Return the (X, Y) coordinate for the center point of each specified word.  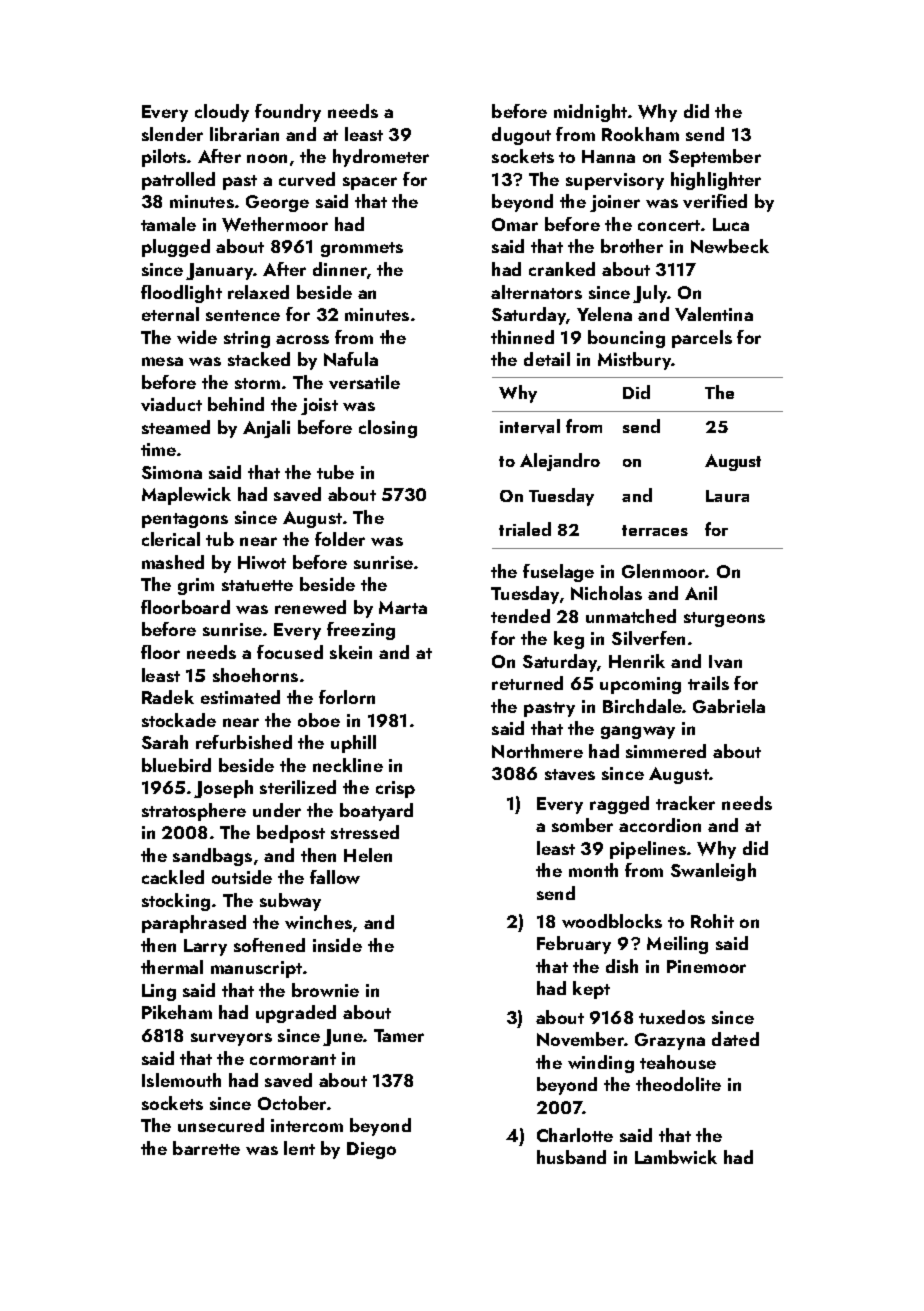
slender (172, 134)
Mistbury (635, 361)
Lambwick (676, 1157)
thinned (522, 337)
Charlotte (575, 1135)
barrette (206, 1148)
